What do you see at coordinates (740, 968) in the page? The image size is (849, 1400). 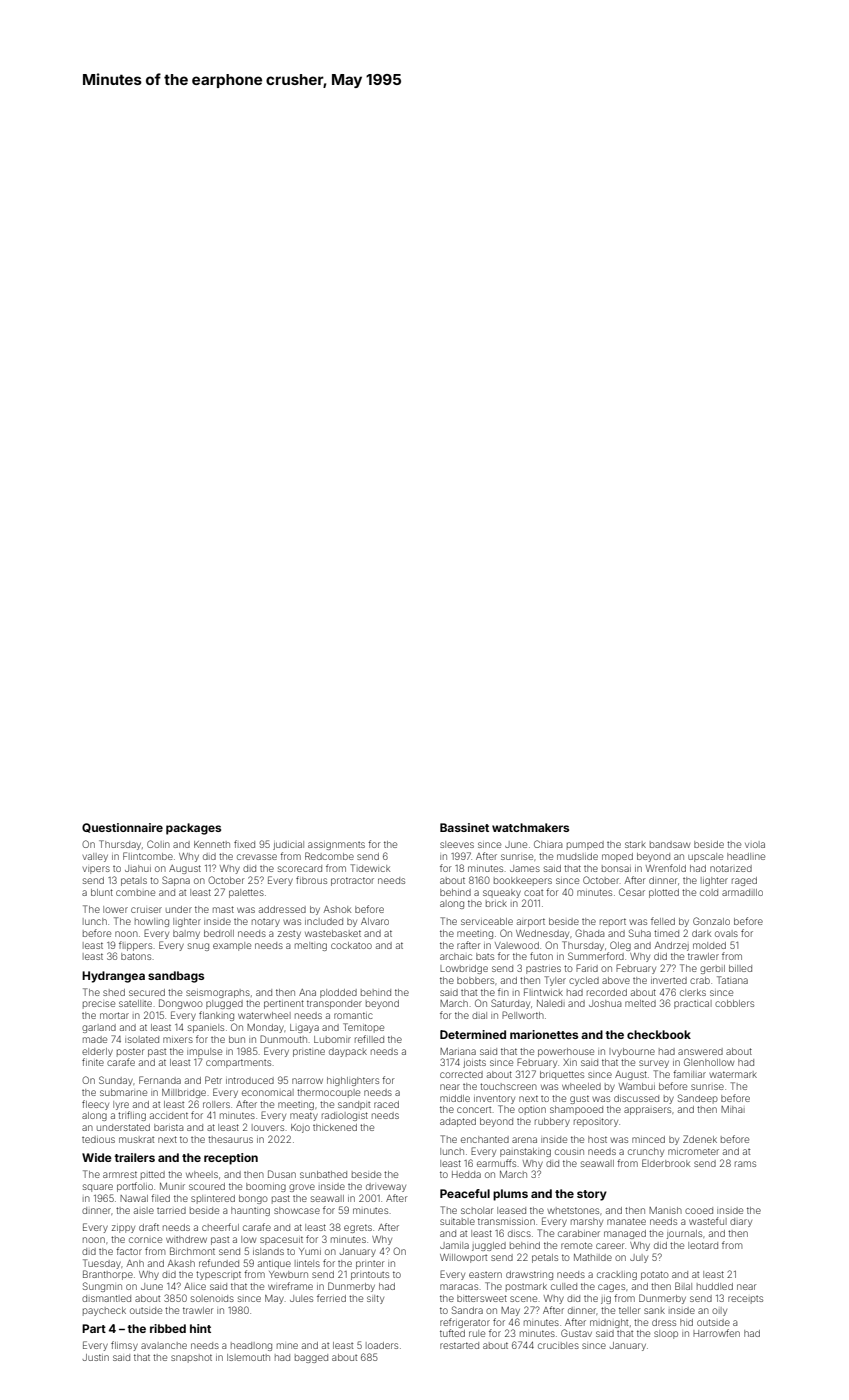 I see `billed` at bounding box center [740, 968].
